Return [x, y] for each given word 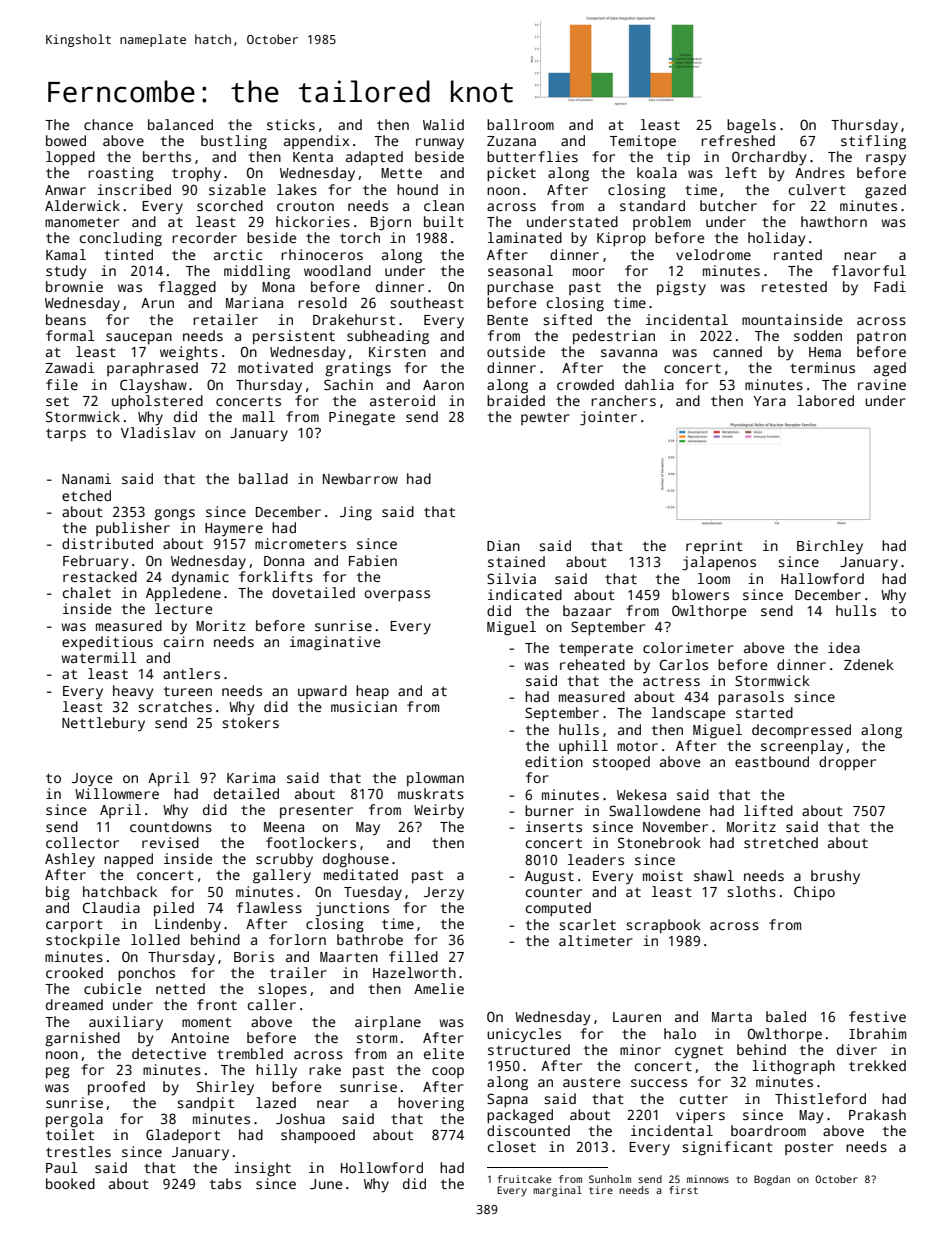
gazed [885, 191]
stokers [250, 722]
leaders [596, 859]
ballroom [520, 124]
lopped [70, 158]
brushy [835, 877]
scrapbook [663, 926]
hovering [431, 1104]
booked [70, 1183]
